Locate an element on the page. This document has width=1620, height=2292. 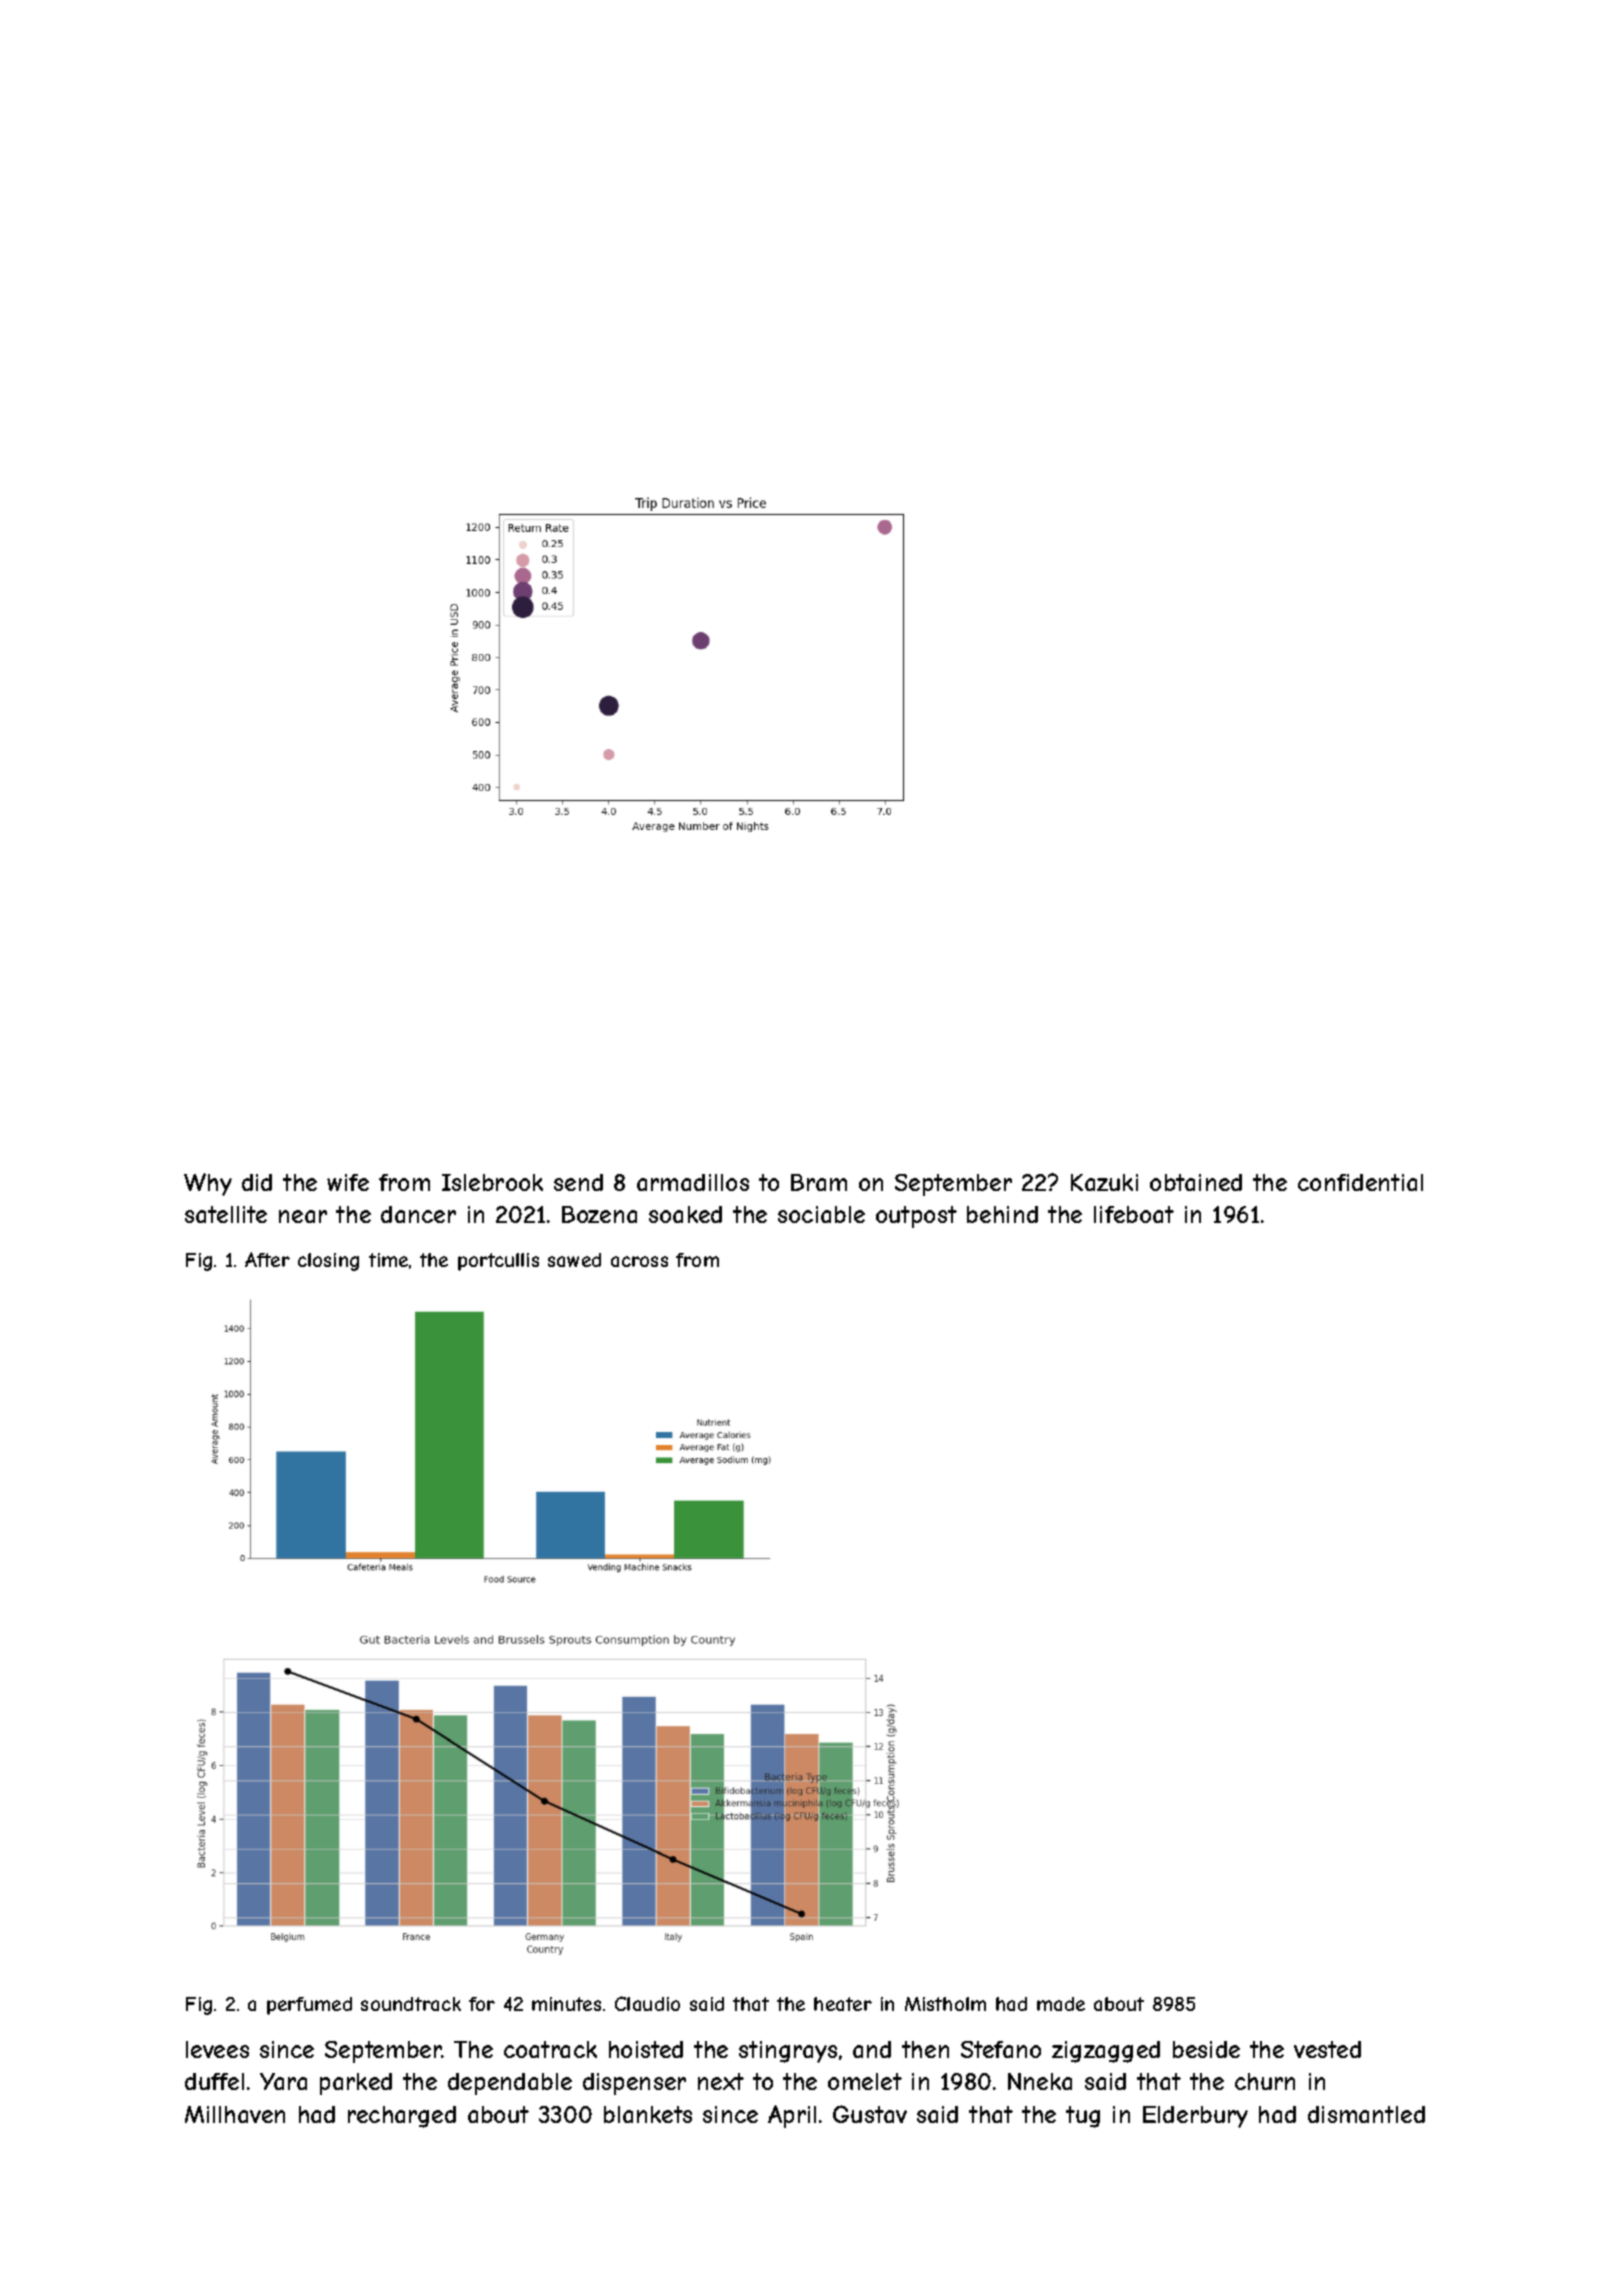
confidential is located at coordinates (1360, 1182).
